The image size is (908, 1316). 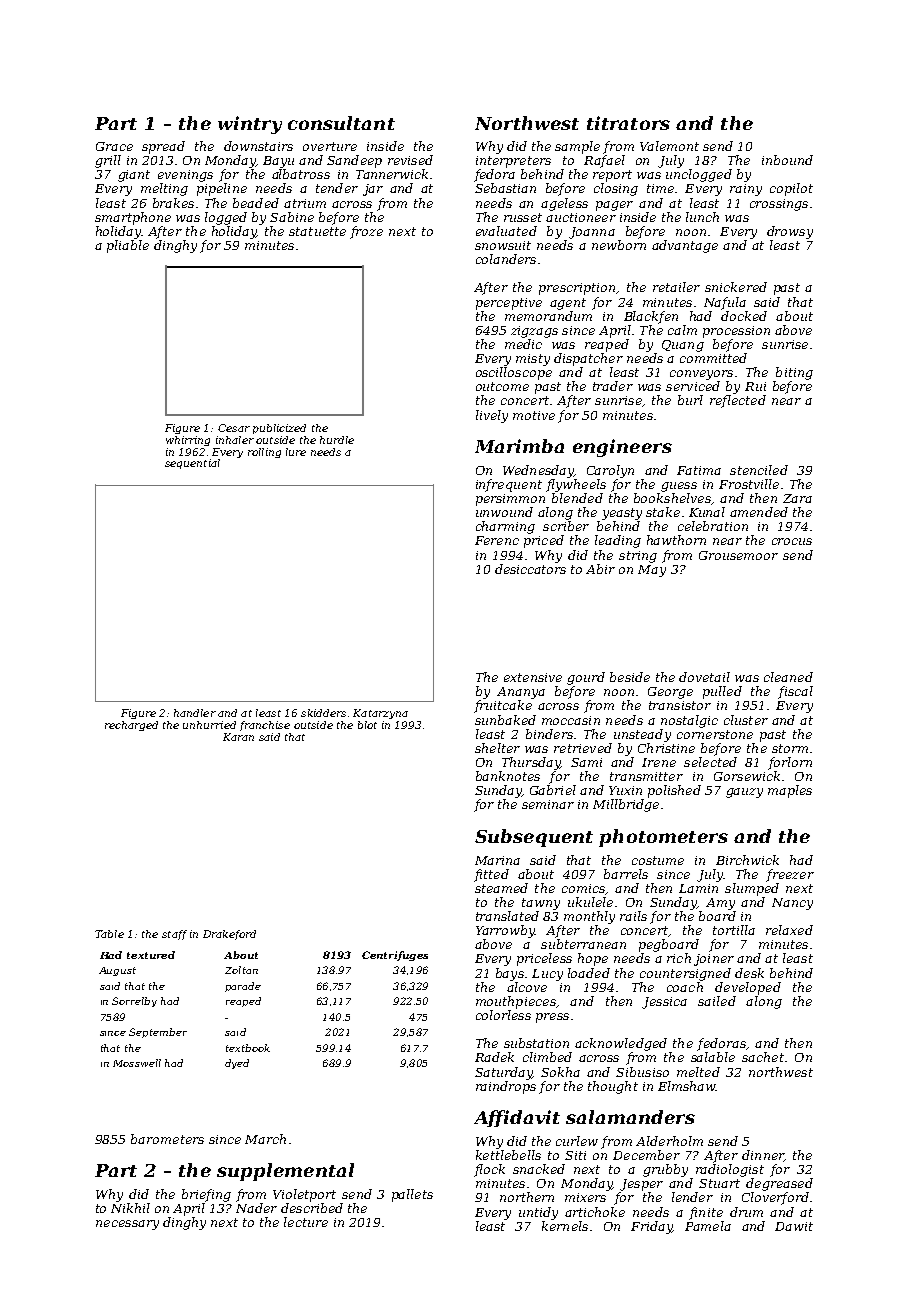 What do you see at coordinates (504, 512) in the image?
I see `unwound` at bounding box center [504, 512].
